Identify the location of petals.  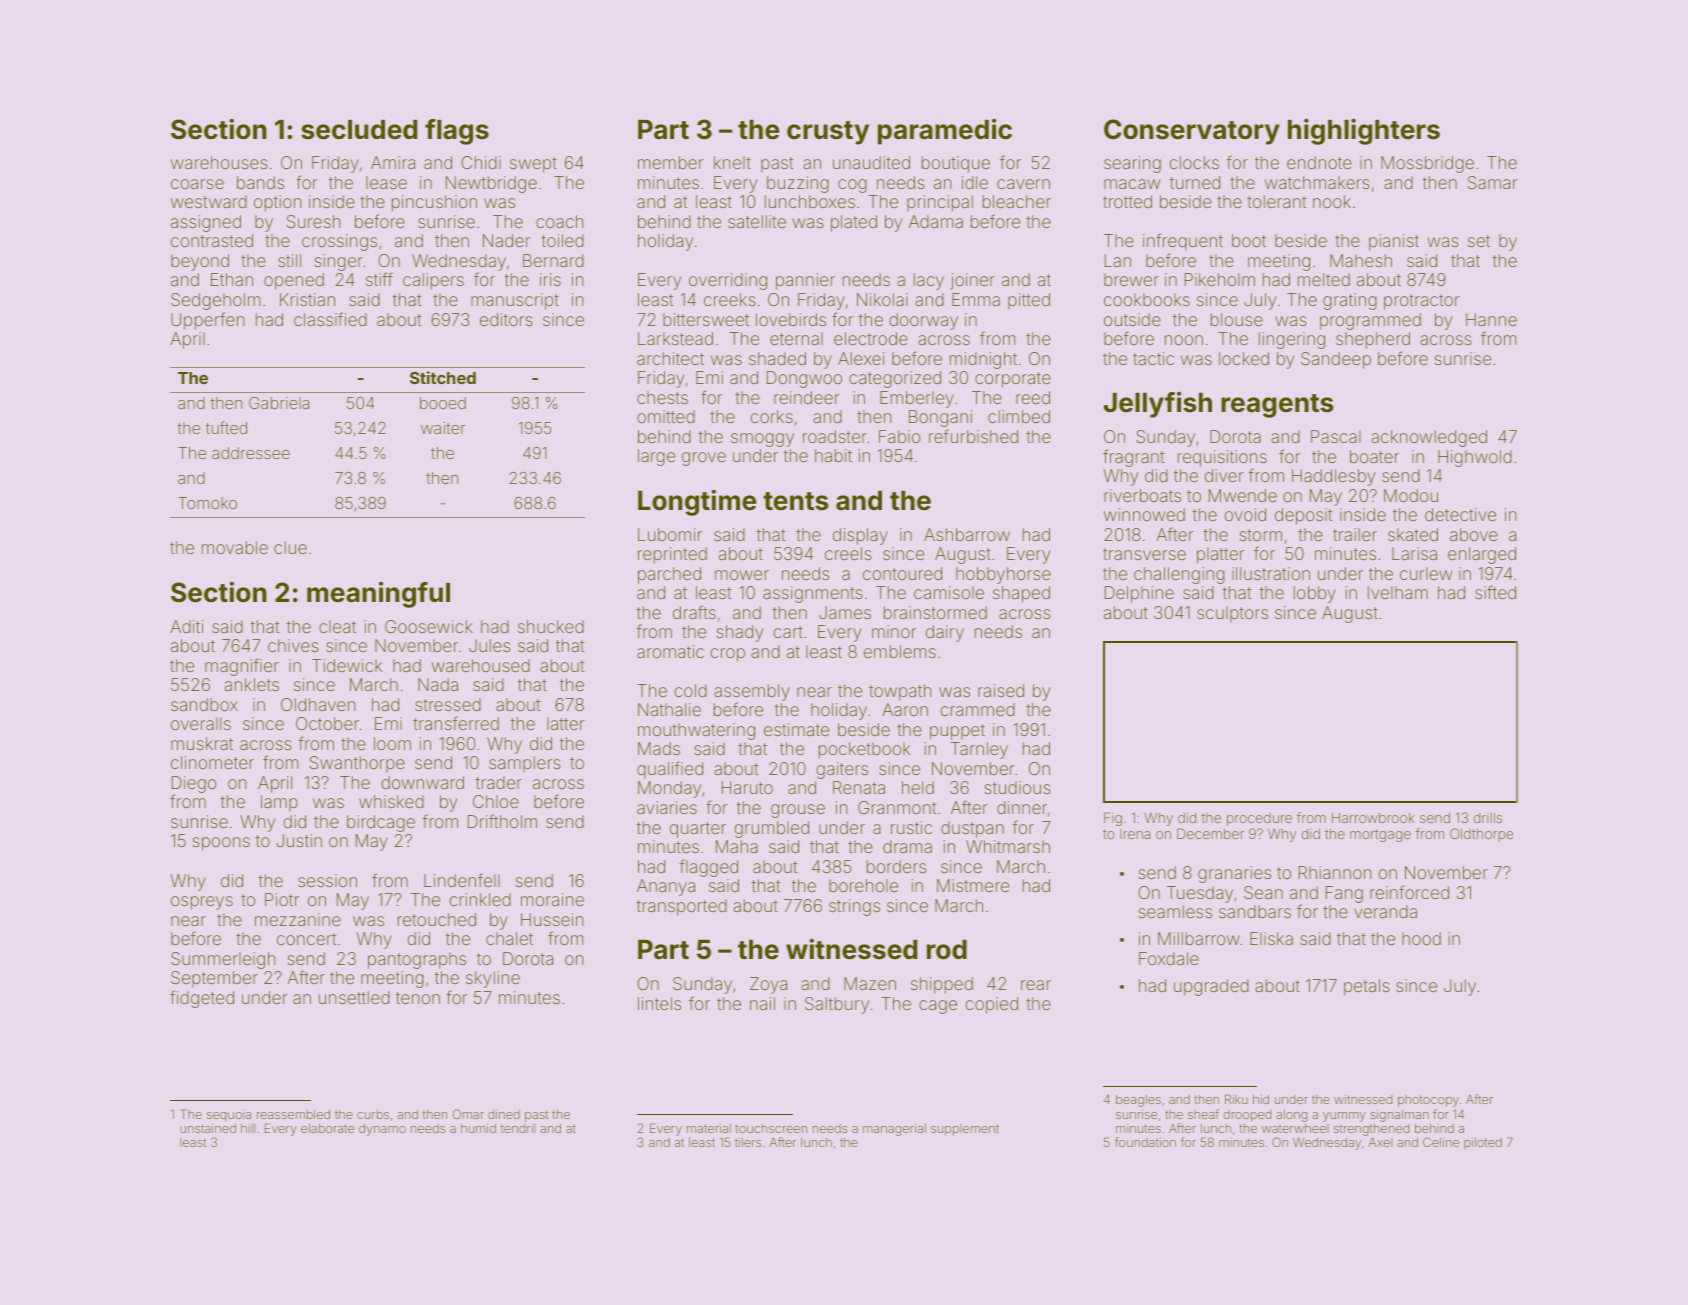
(1367, 987).
